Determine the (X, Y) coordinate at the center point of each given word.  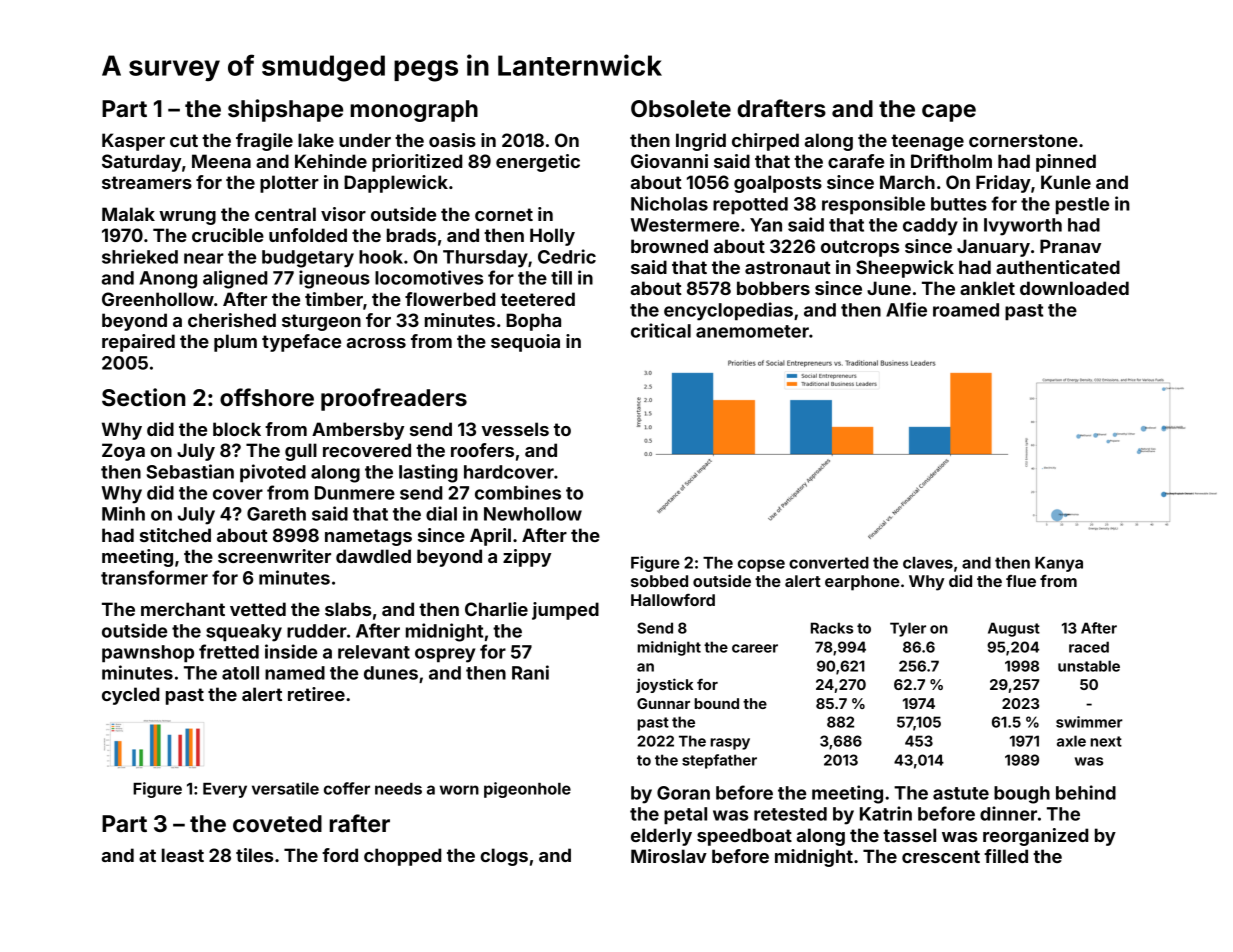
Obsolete (681, 109)
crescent (941, 856)
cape (949, 113)
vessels (515, 429)
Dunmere (355, 493)
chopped (402, 857)
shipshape (285, 110)
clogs (504, 857)
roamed (966, 310)
